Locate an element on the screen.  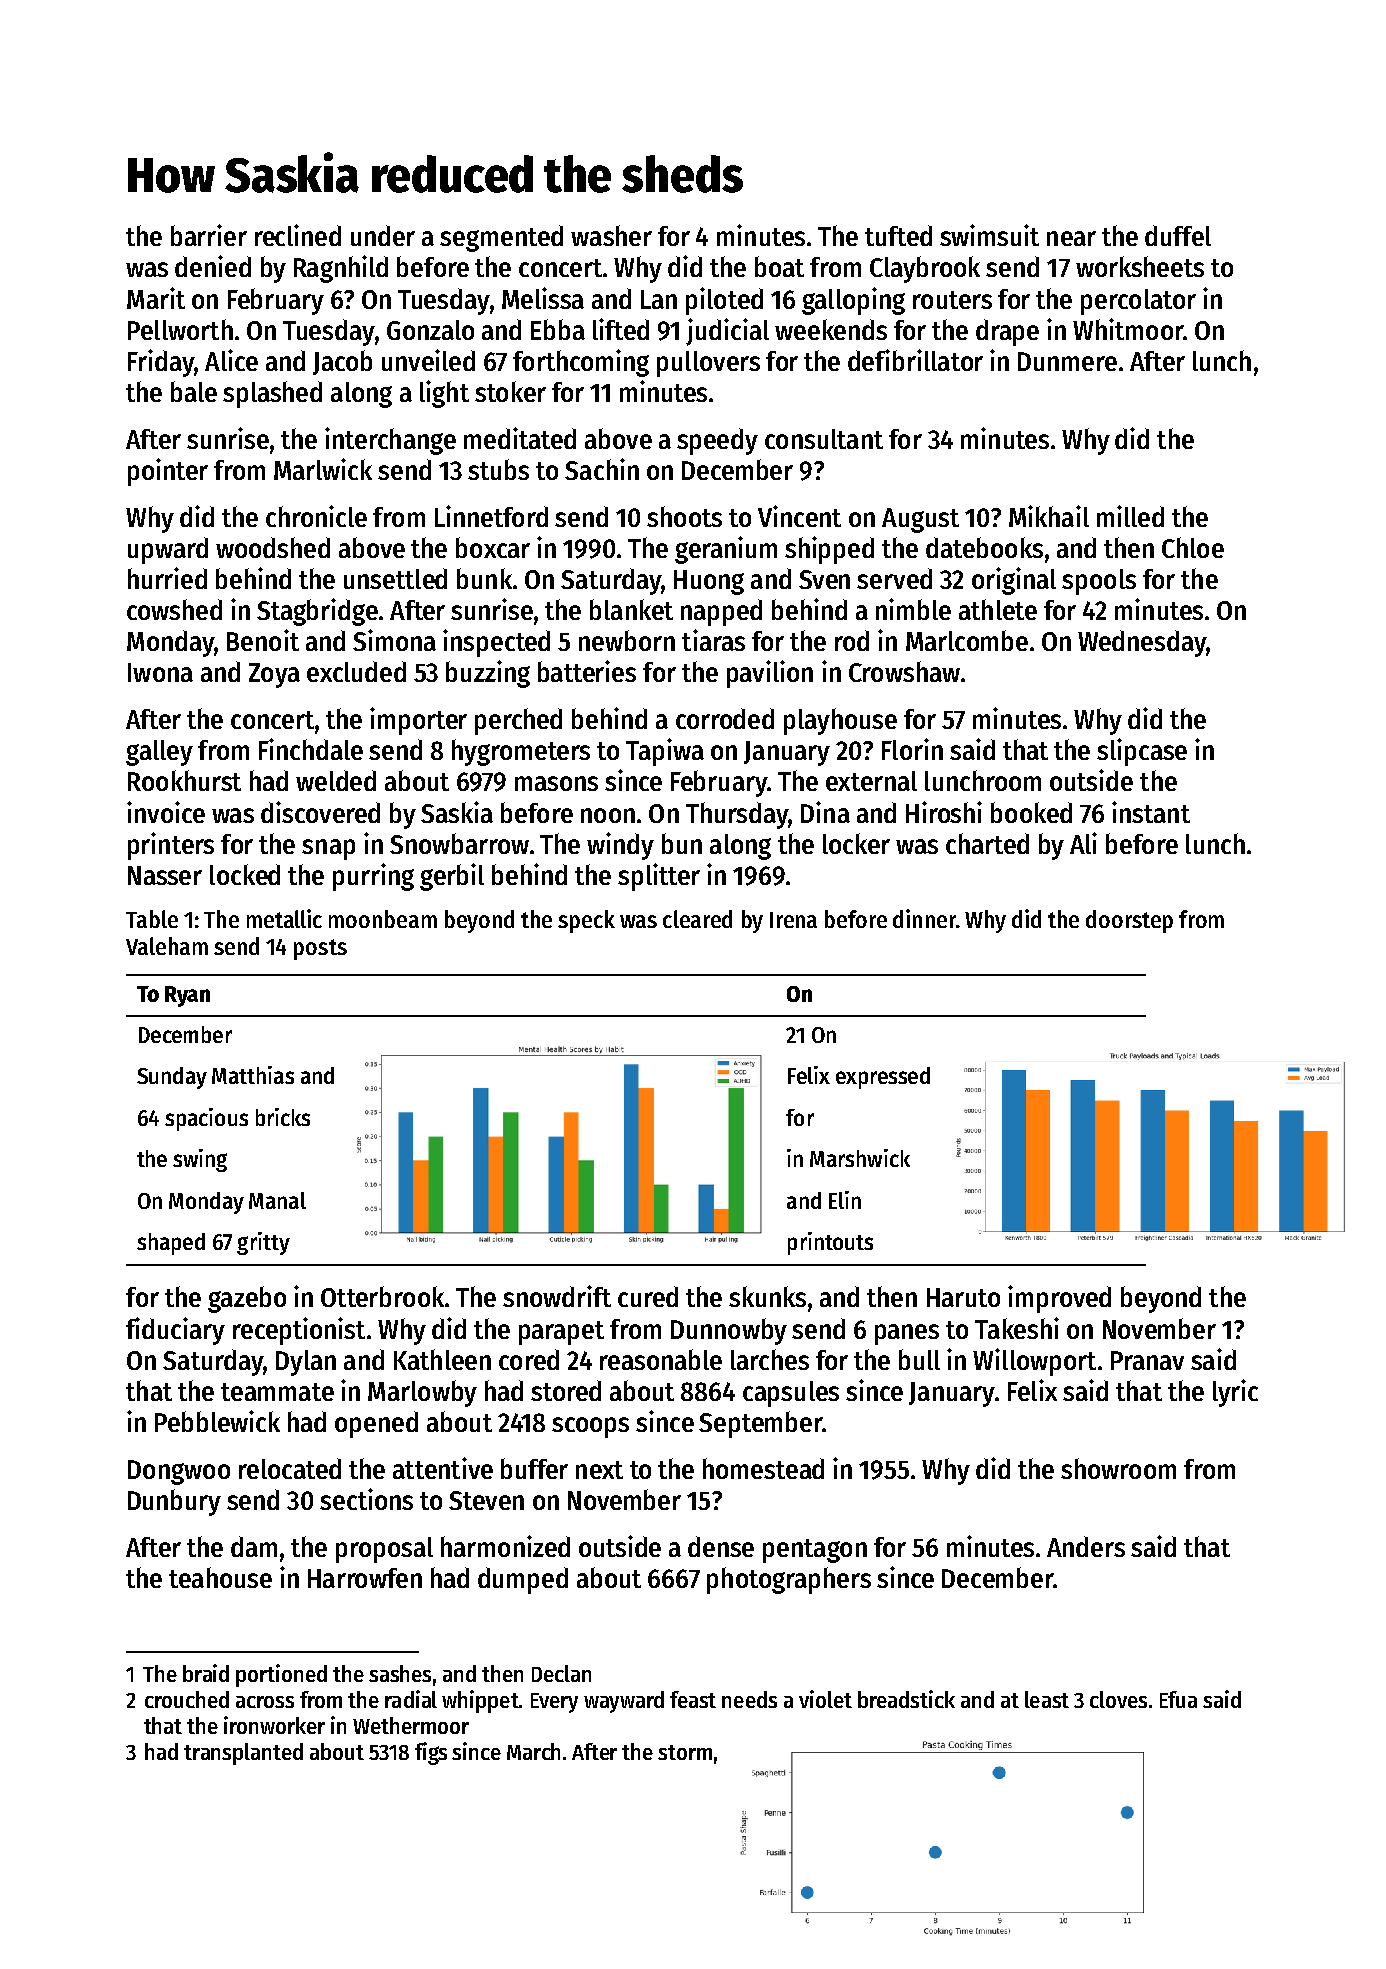
storm is located at coordinates (685, 1752).
